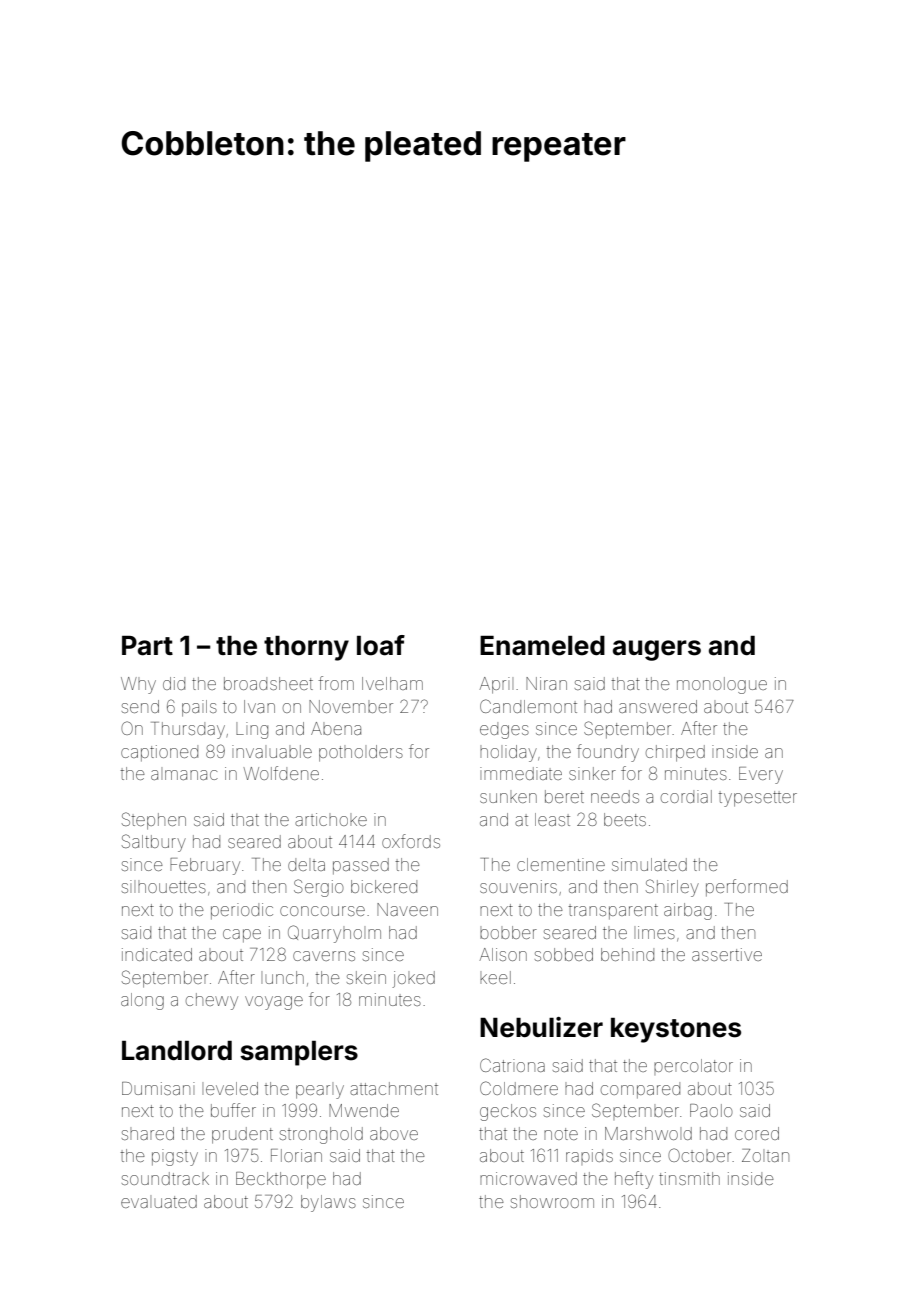 This screenshot has width=924, height=1314. I want to click on artichoke, so click(331, 819).
